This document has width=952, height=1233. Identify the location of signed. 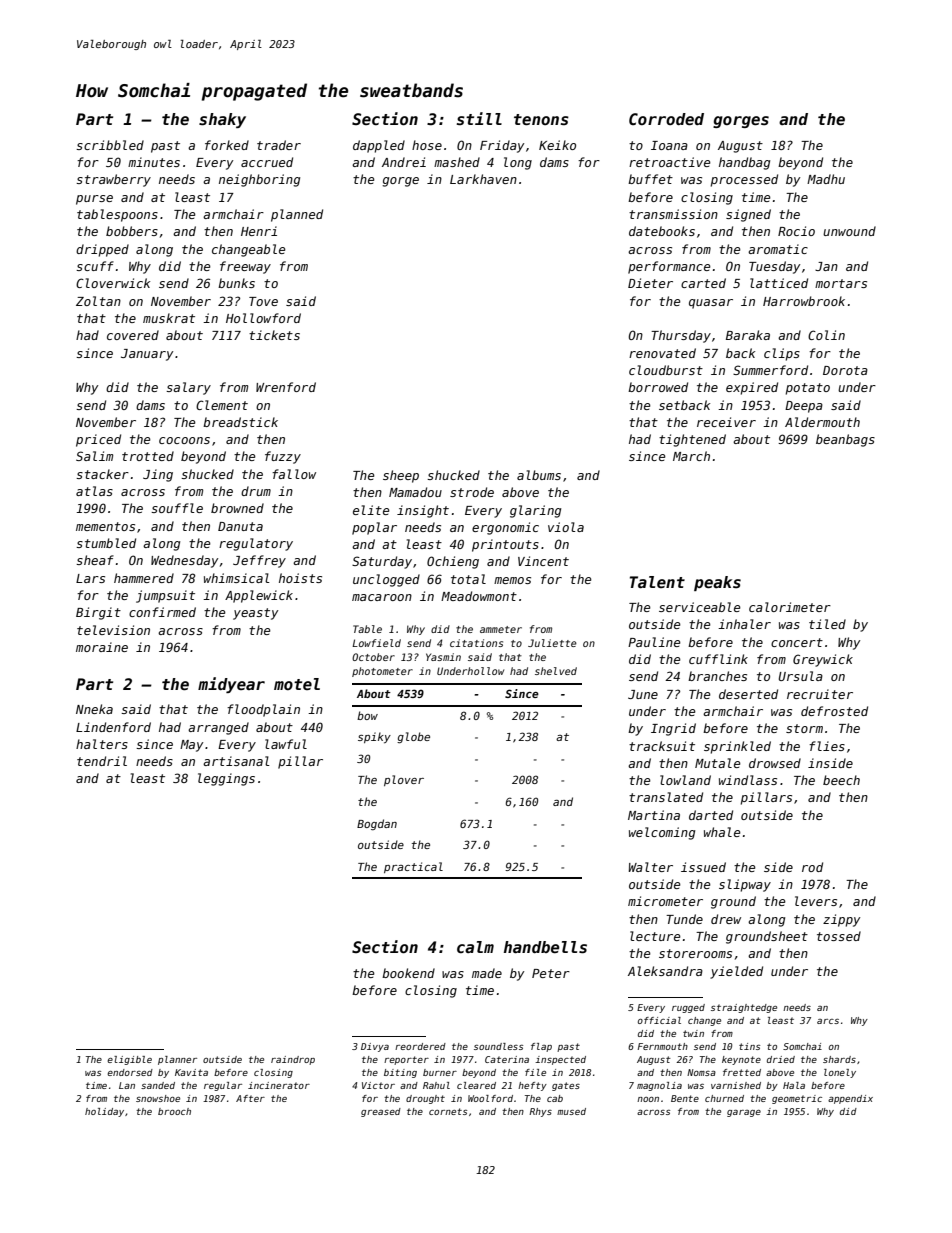
(748, 215).
